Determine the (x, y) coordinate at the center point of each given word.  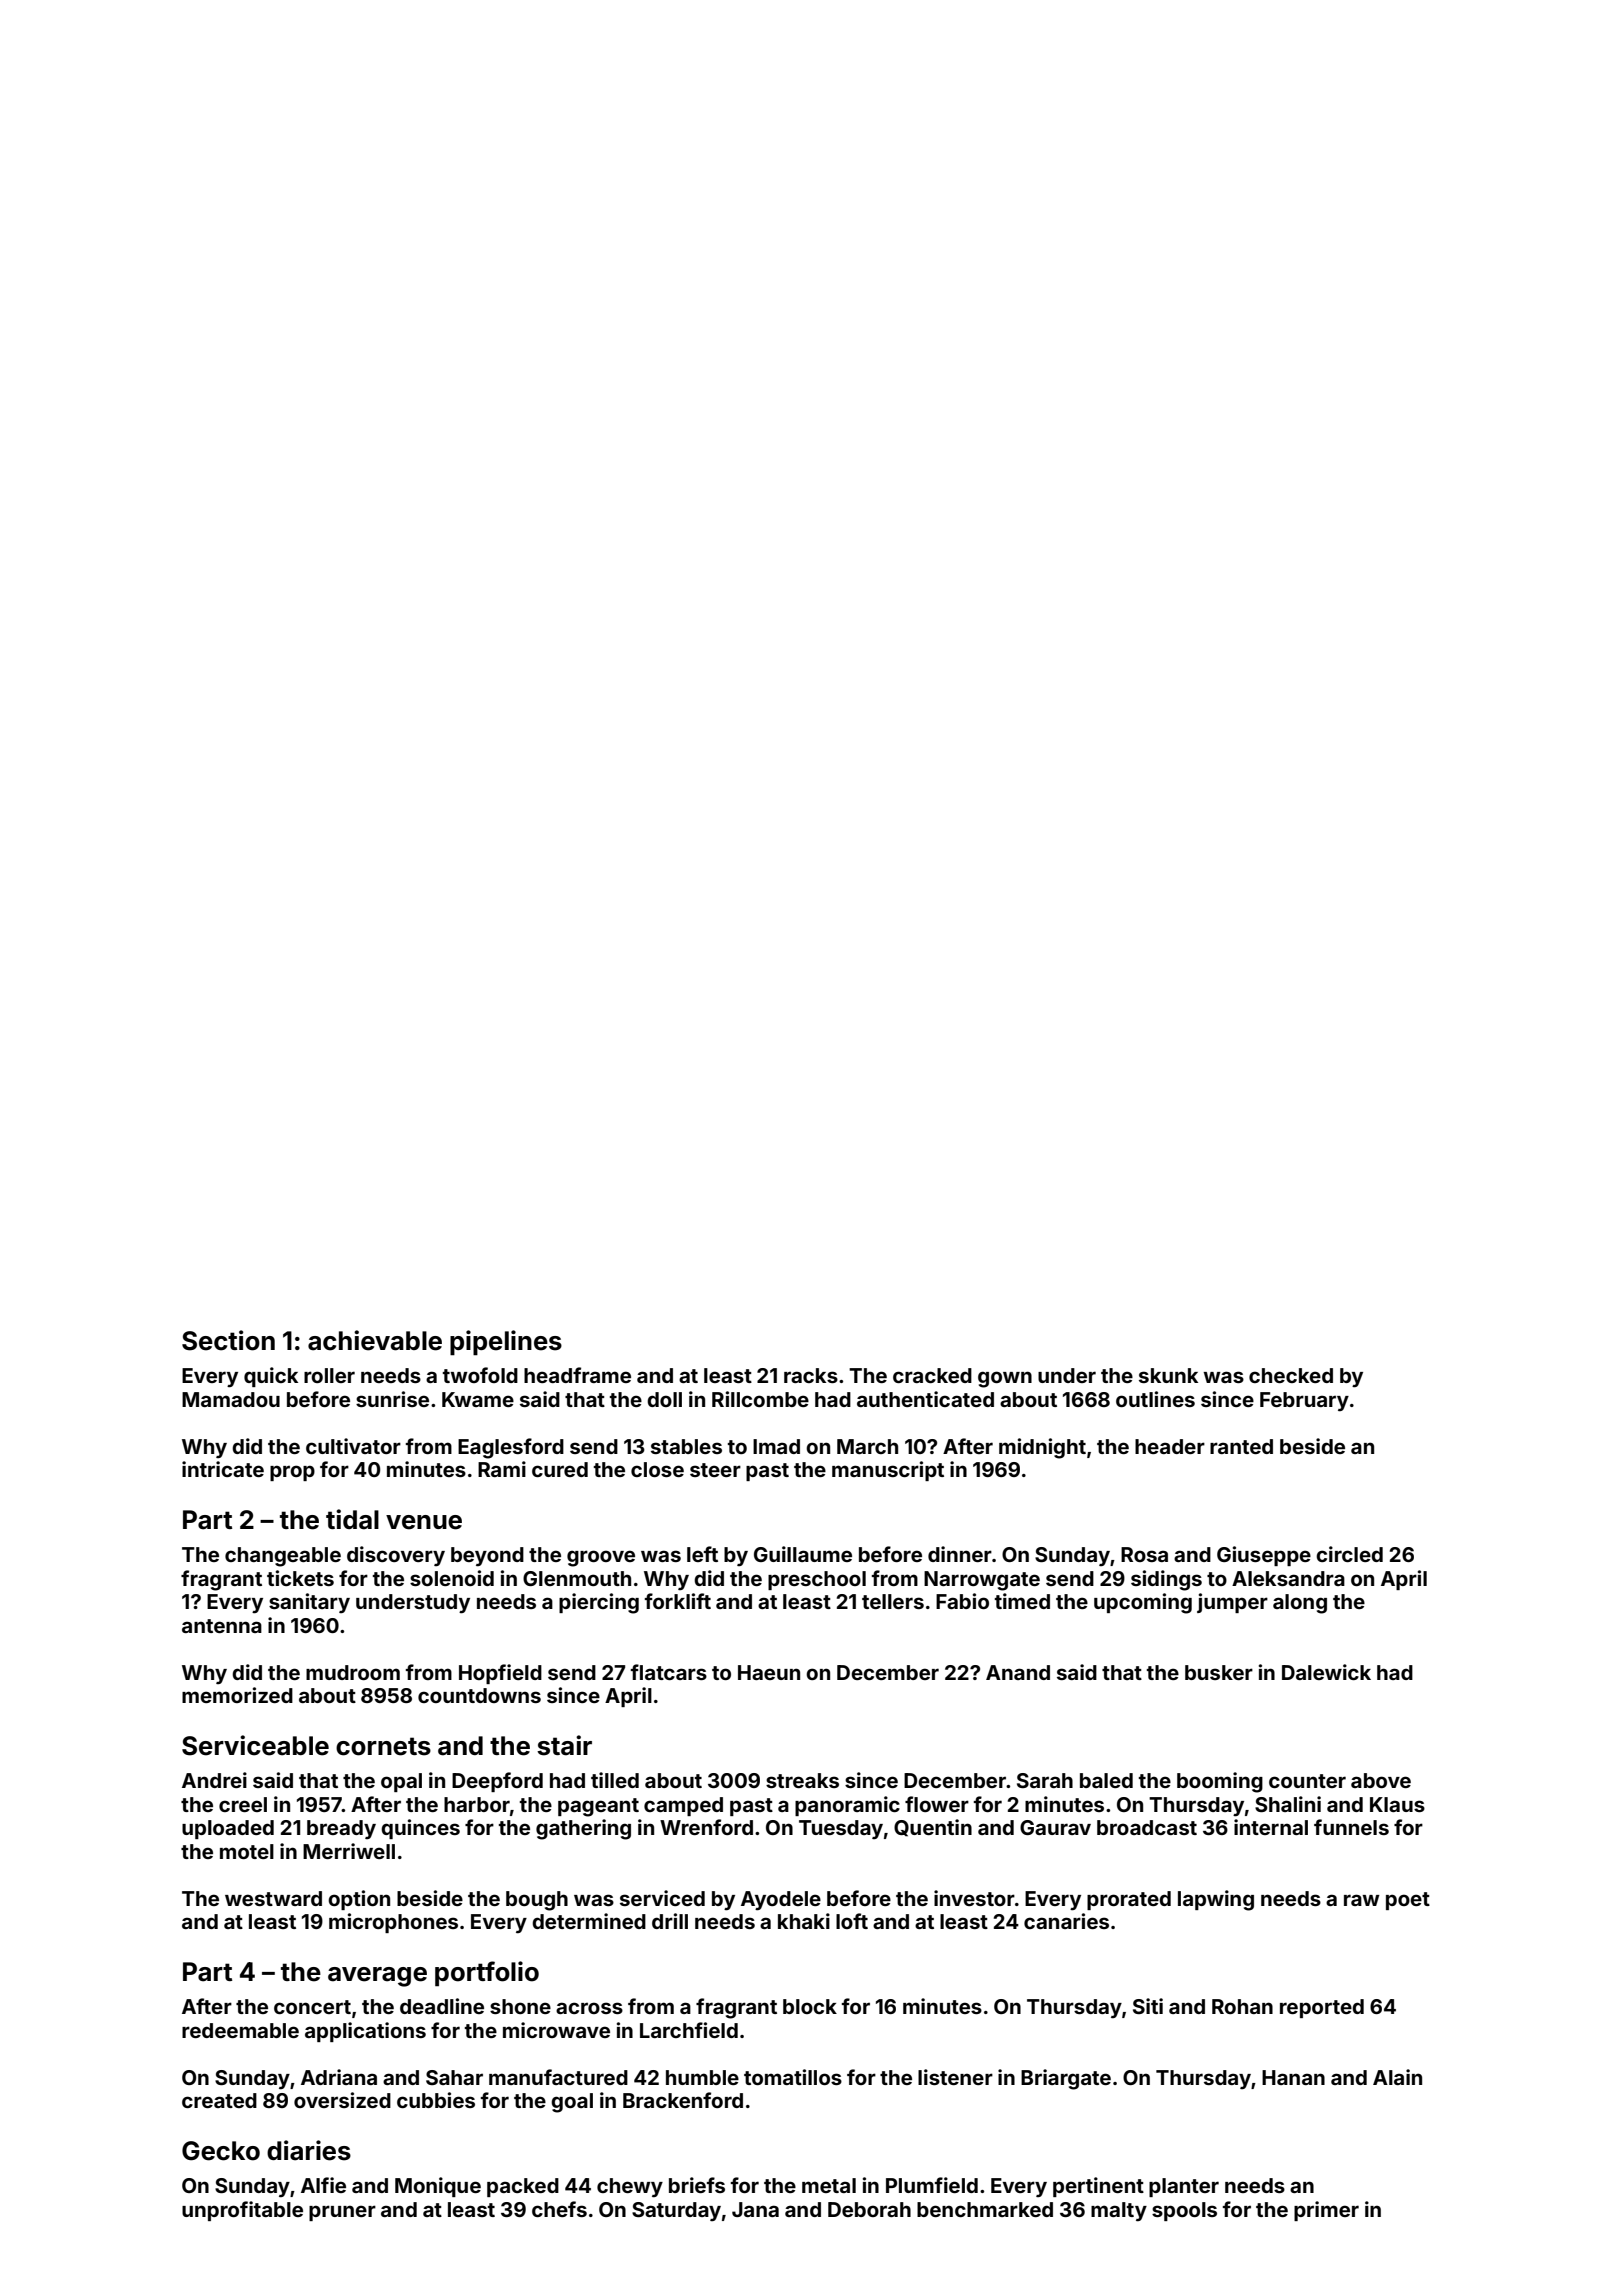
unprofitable (242, 2211)
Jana (755, 2209)
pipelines (506, 1343)
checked (1291, 1375)
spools (1184, 2211)
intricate (223, 1469)
